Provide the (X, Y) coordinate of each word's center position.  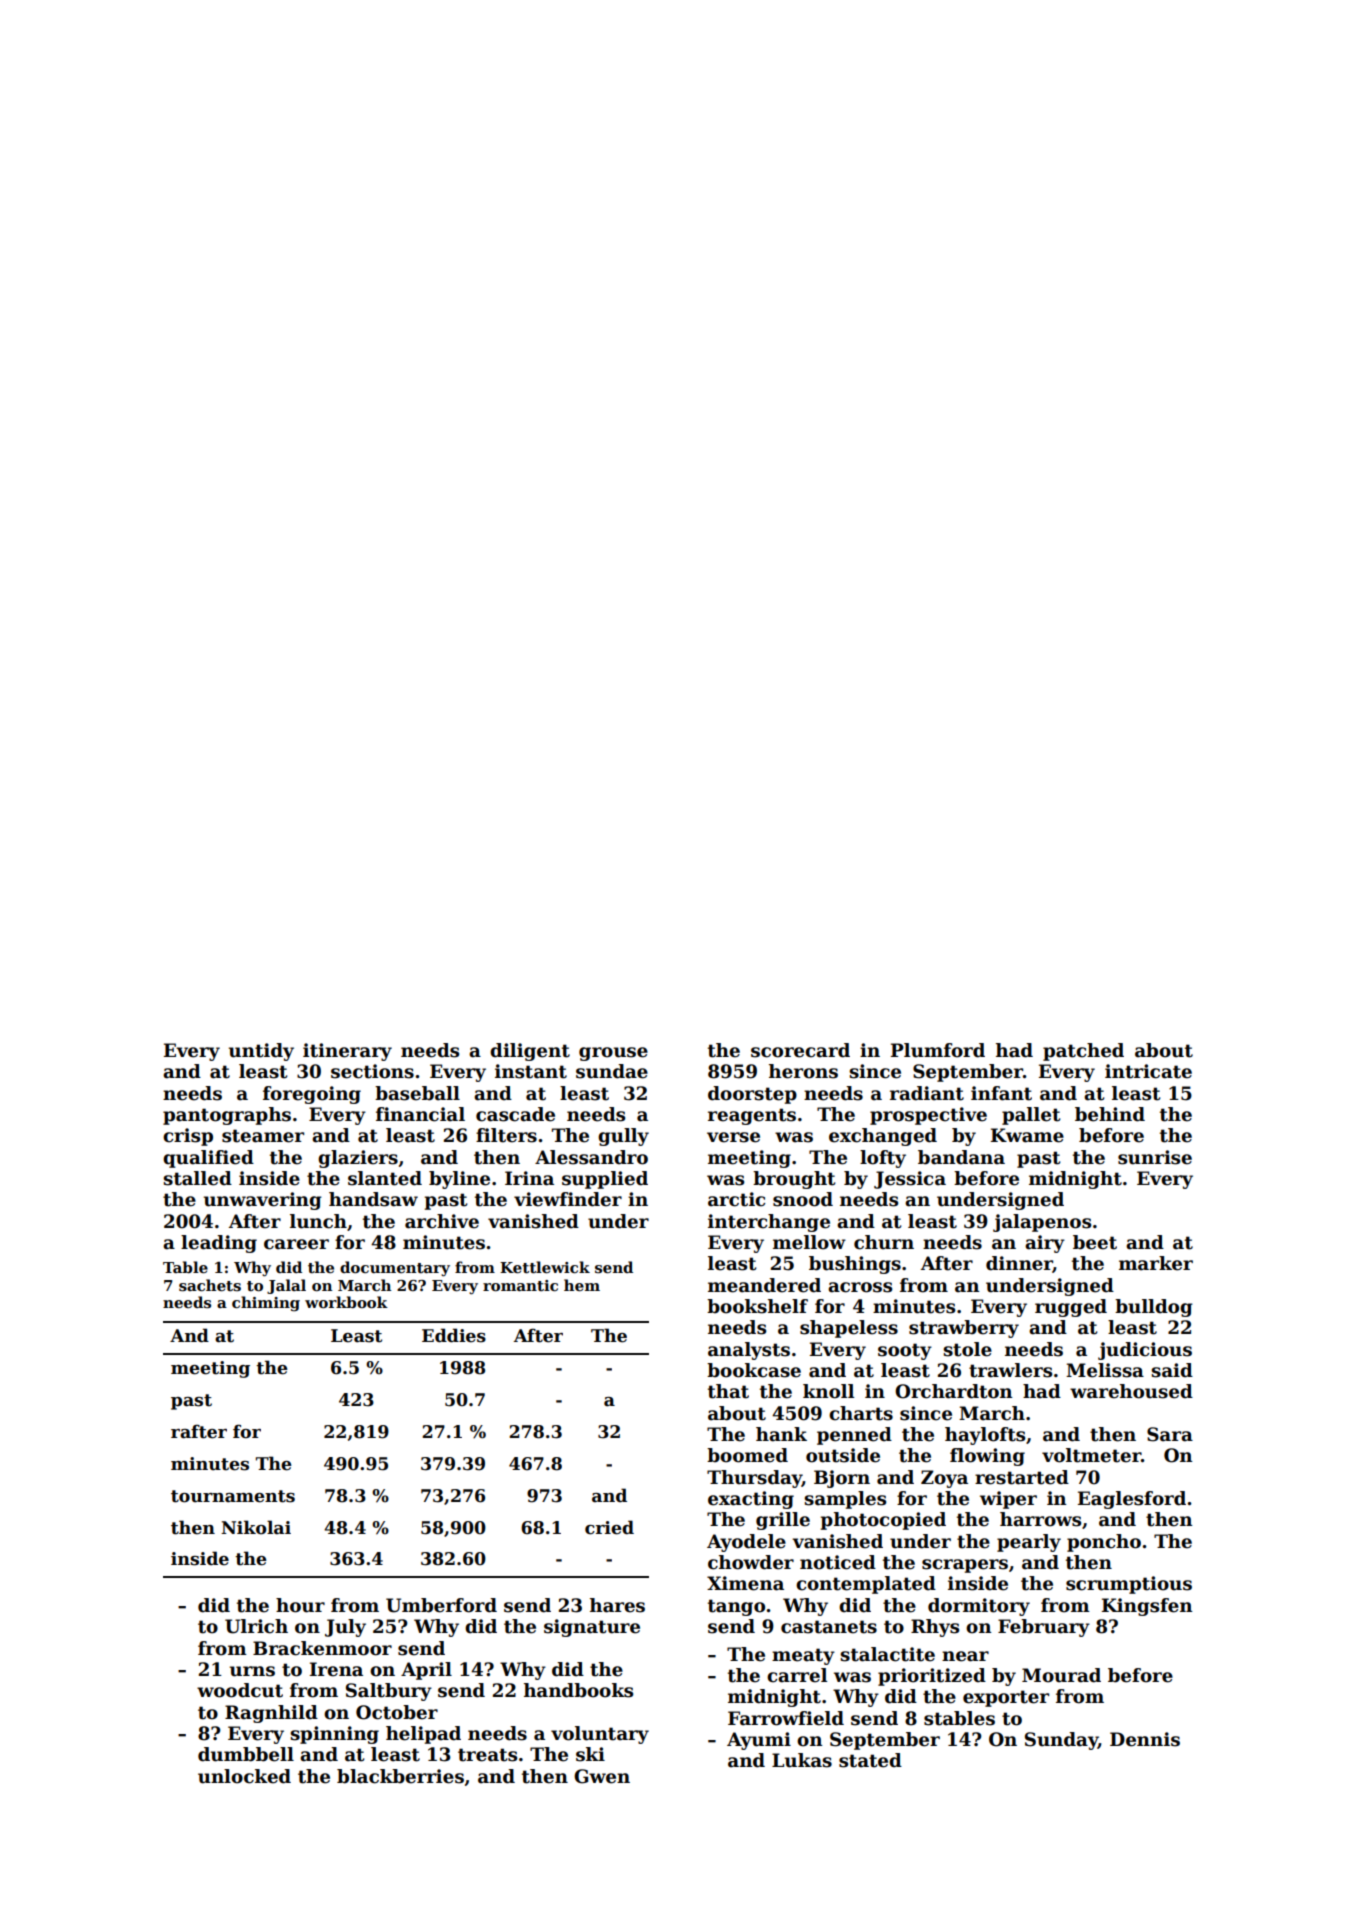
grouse (613, 1054)
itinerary (347, 1052)
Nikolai (256, 1527)
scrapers (965, 1566)
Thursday (754, 1479)
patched (1083, 1052)
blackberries (400, 1776)
